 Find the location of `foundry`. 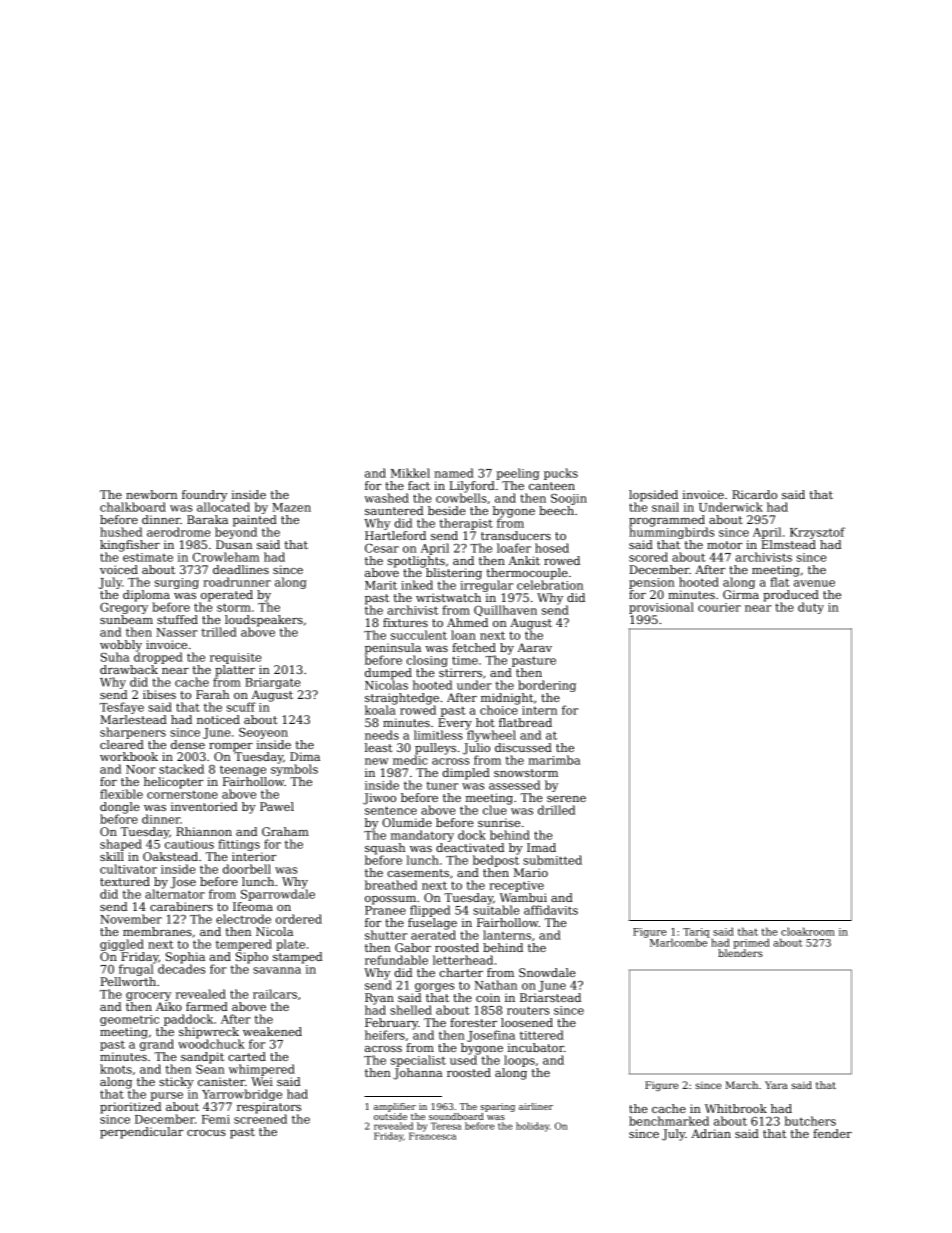

foundry is located at coordinates (204, 496).
